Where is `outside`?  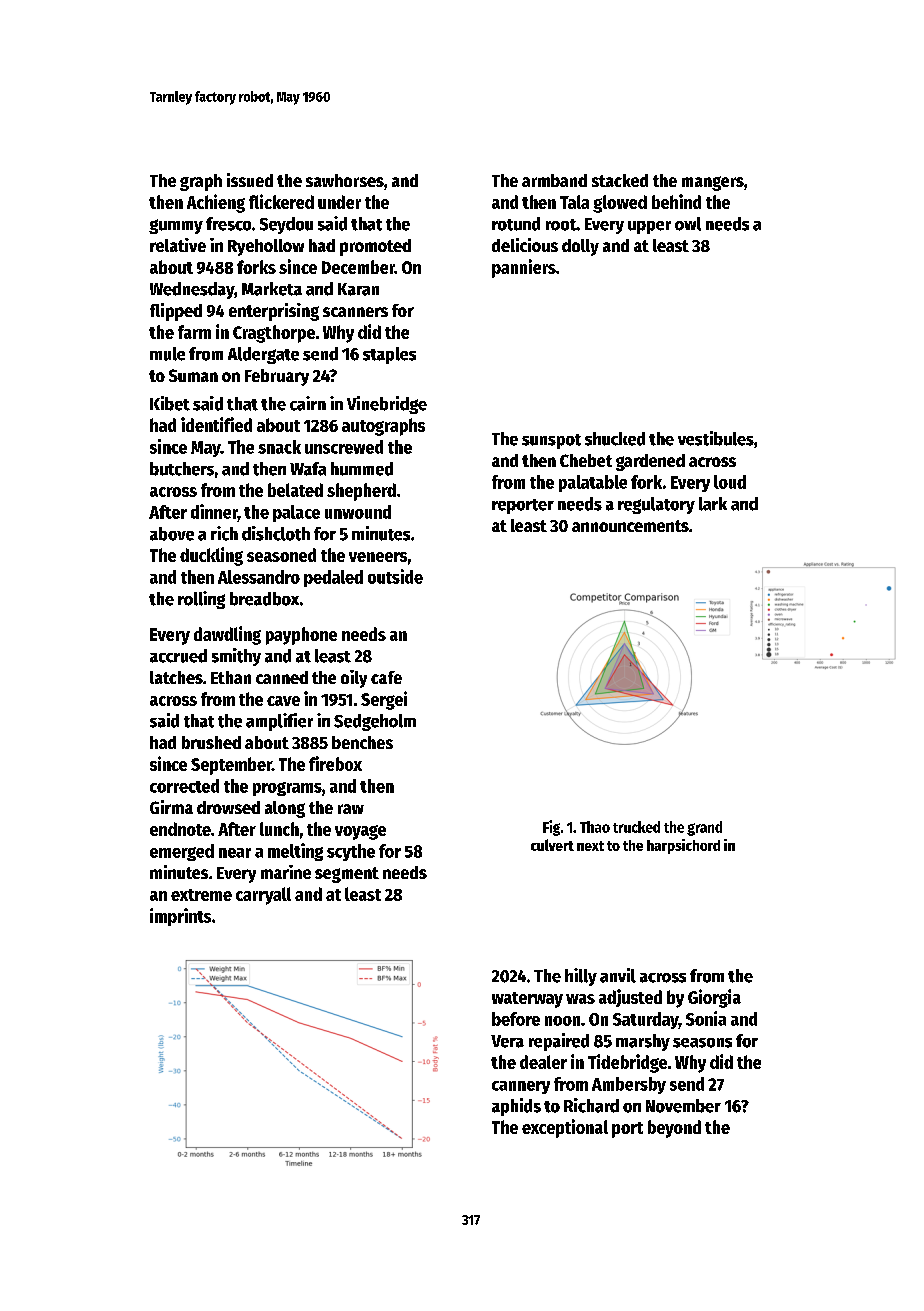
outside is located at coordinates (395, 576).
